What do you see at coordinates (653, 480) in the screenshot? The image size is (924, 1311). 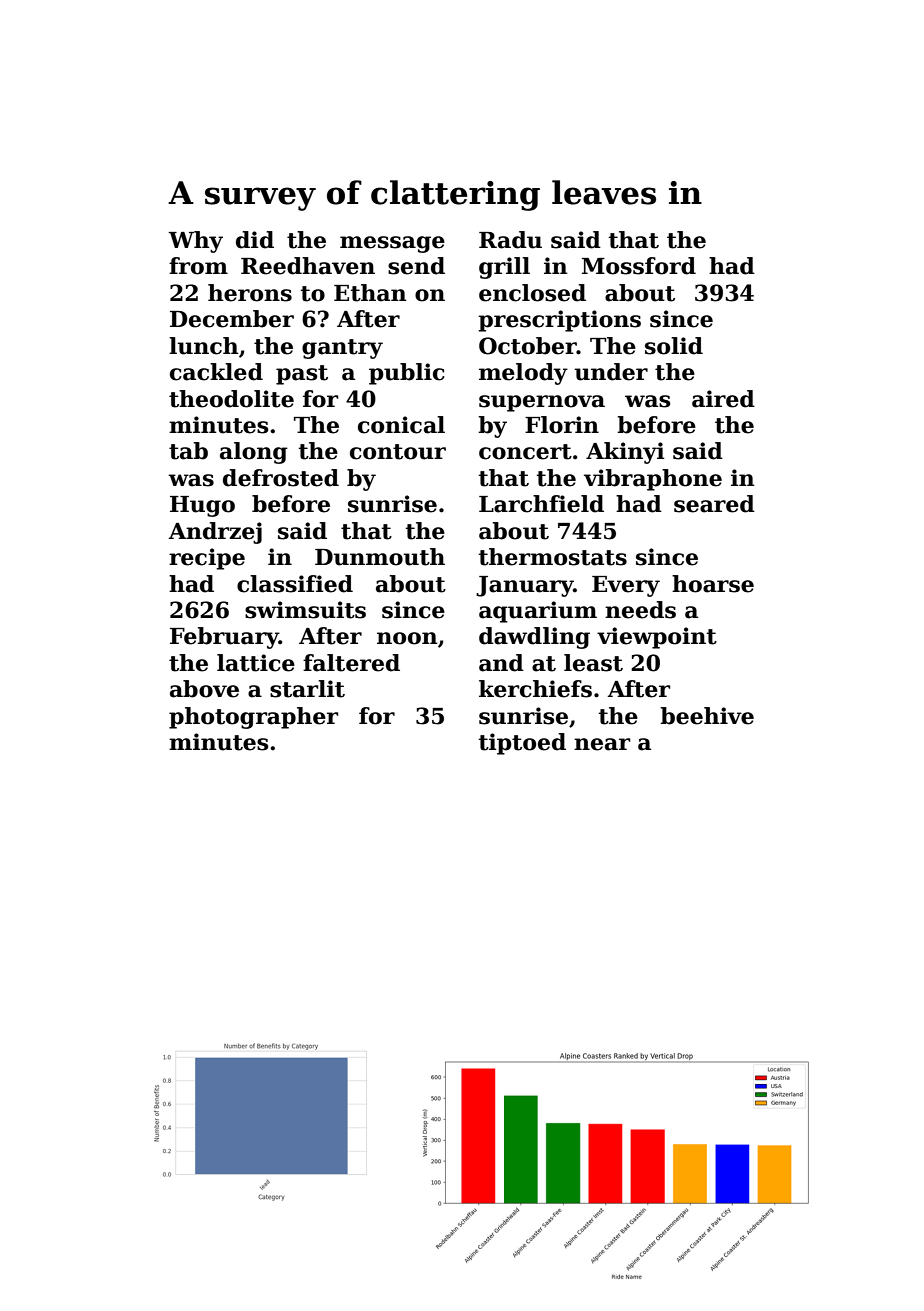 I see `vibraphone` at bounding box center [653, 480].
